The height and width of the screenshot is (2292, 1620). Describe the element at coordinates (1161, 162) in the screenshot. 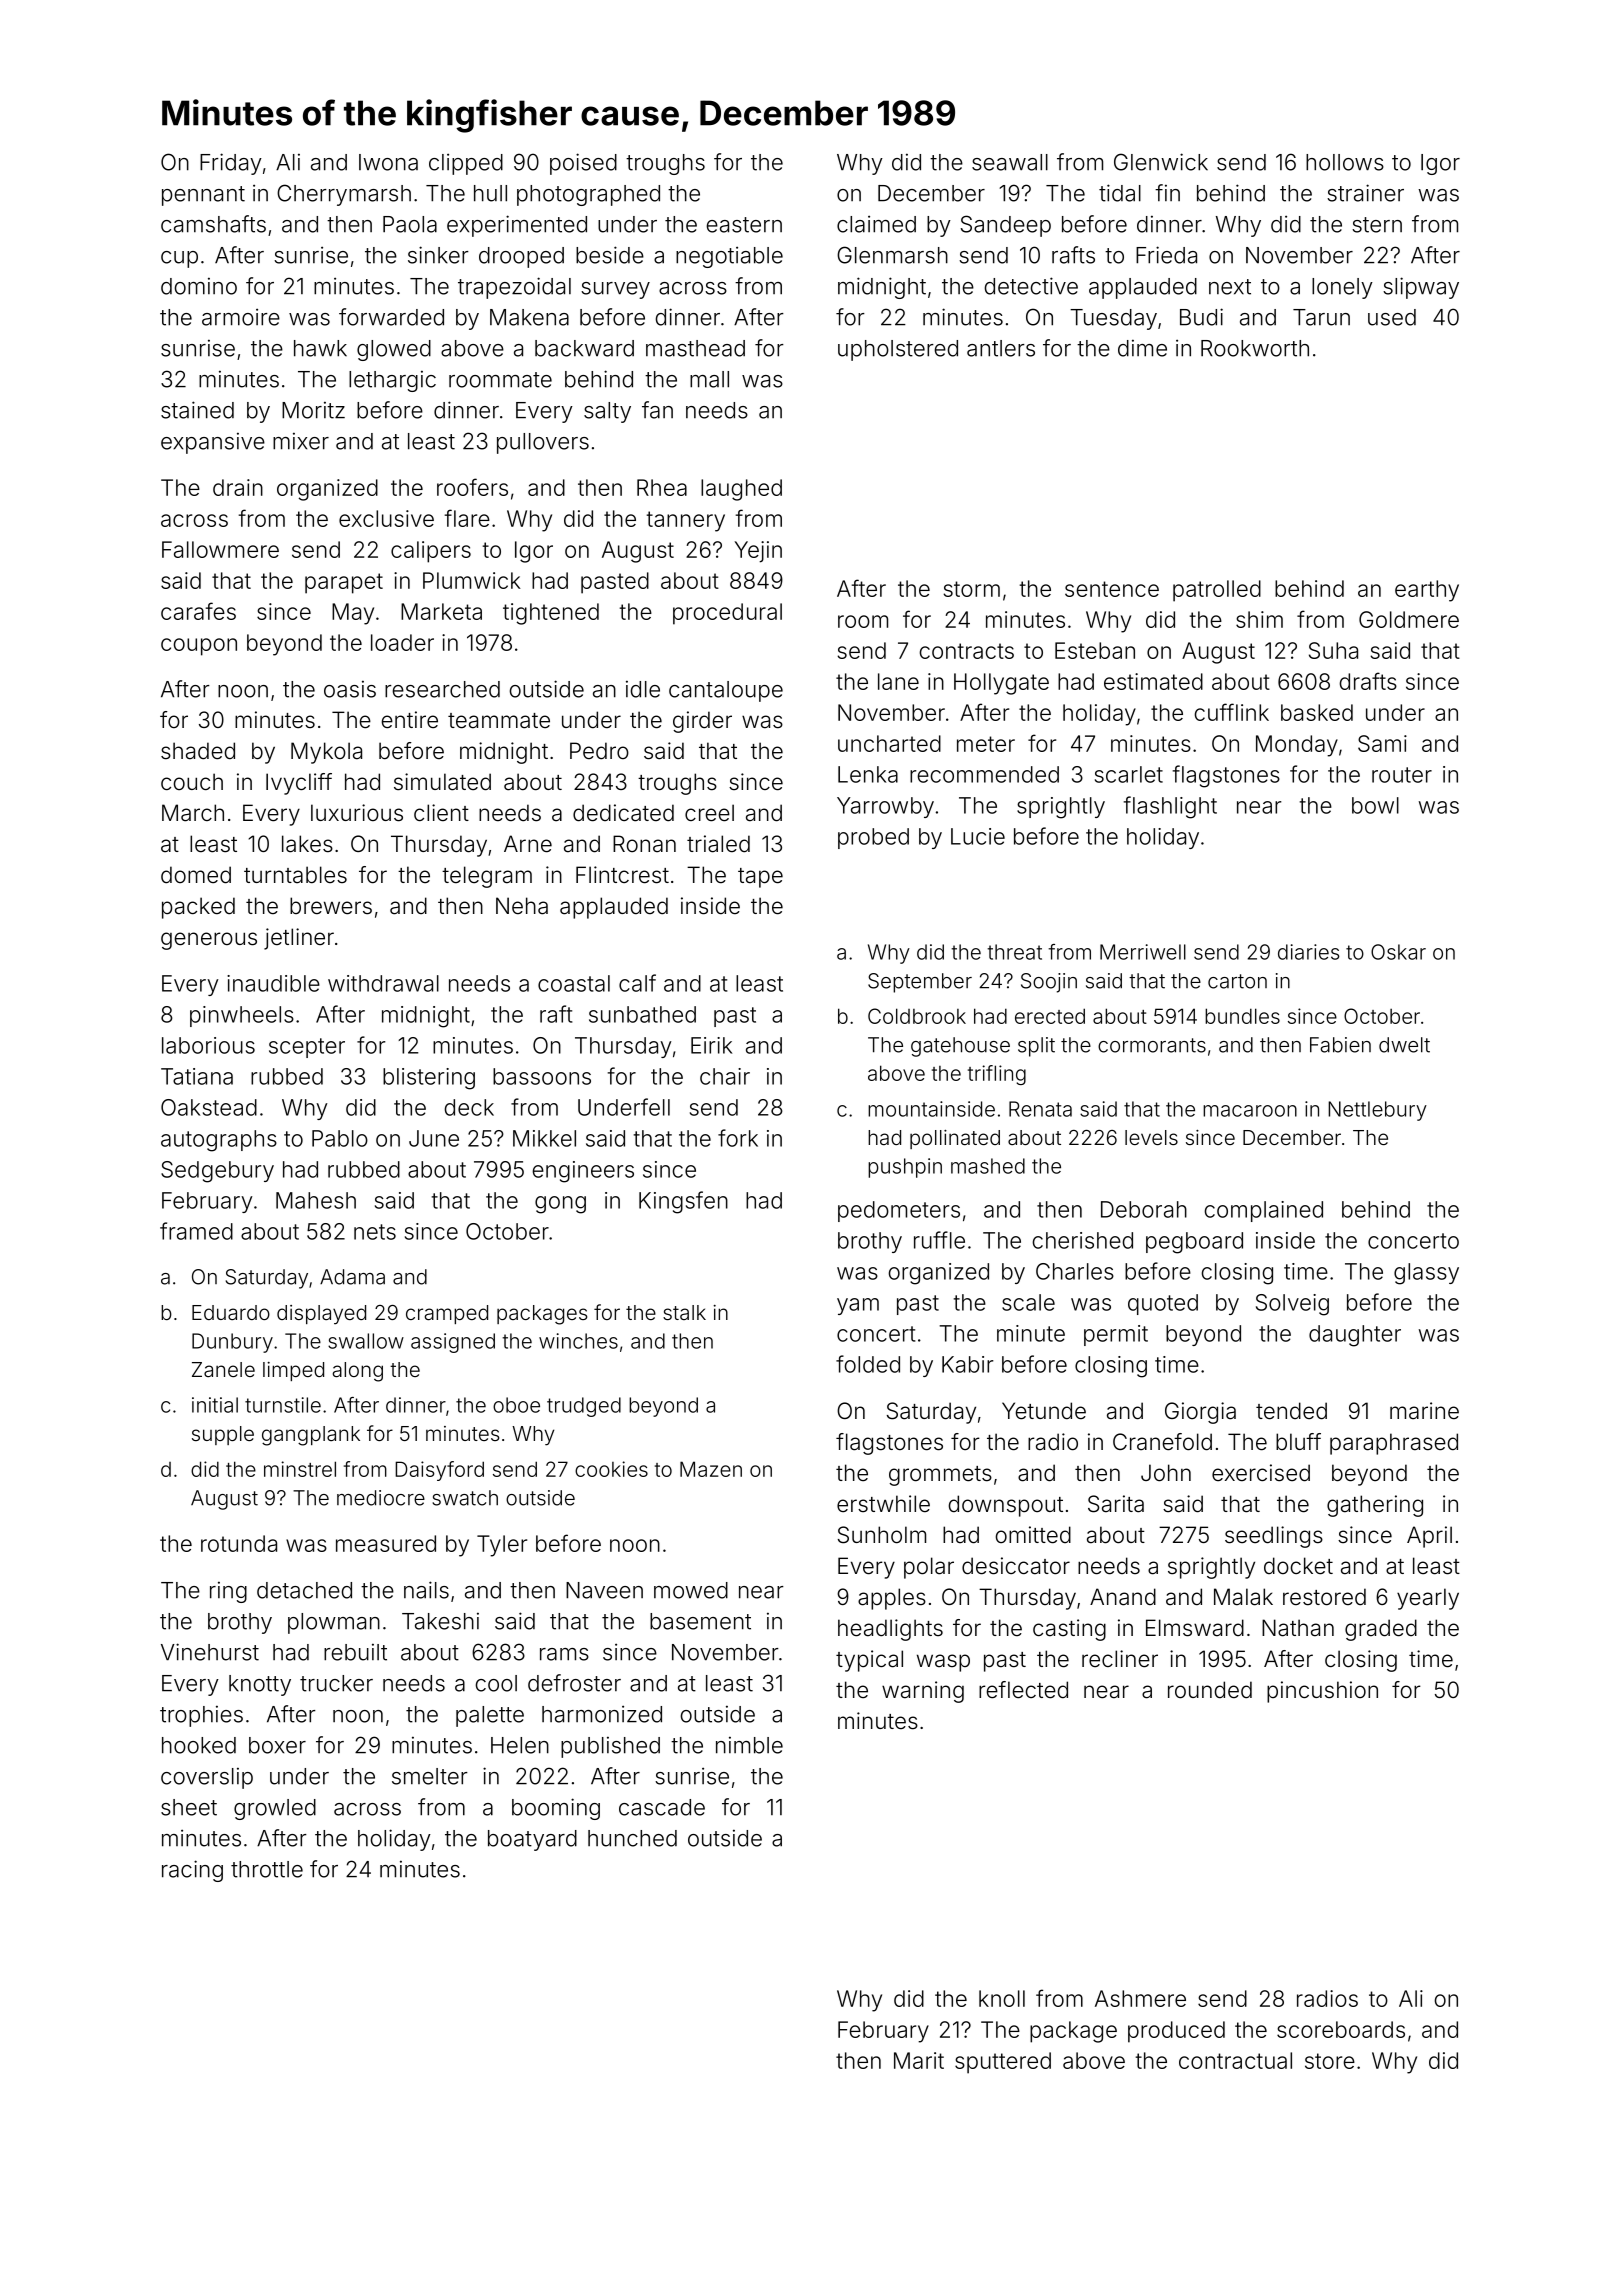

I see `Glenwick` at that location.
